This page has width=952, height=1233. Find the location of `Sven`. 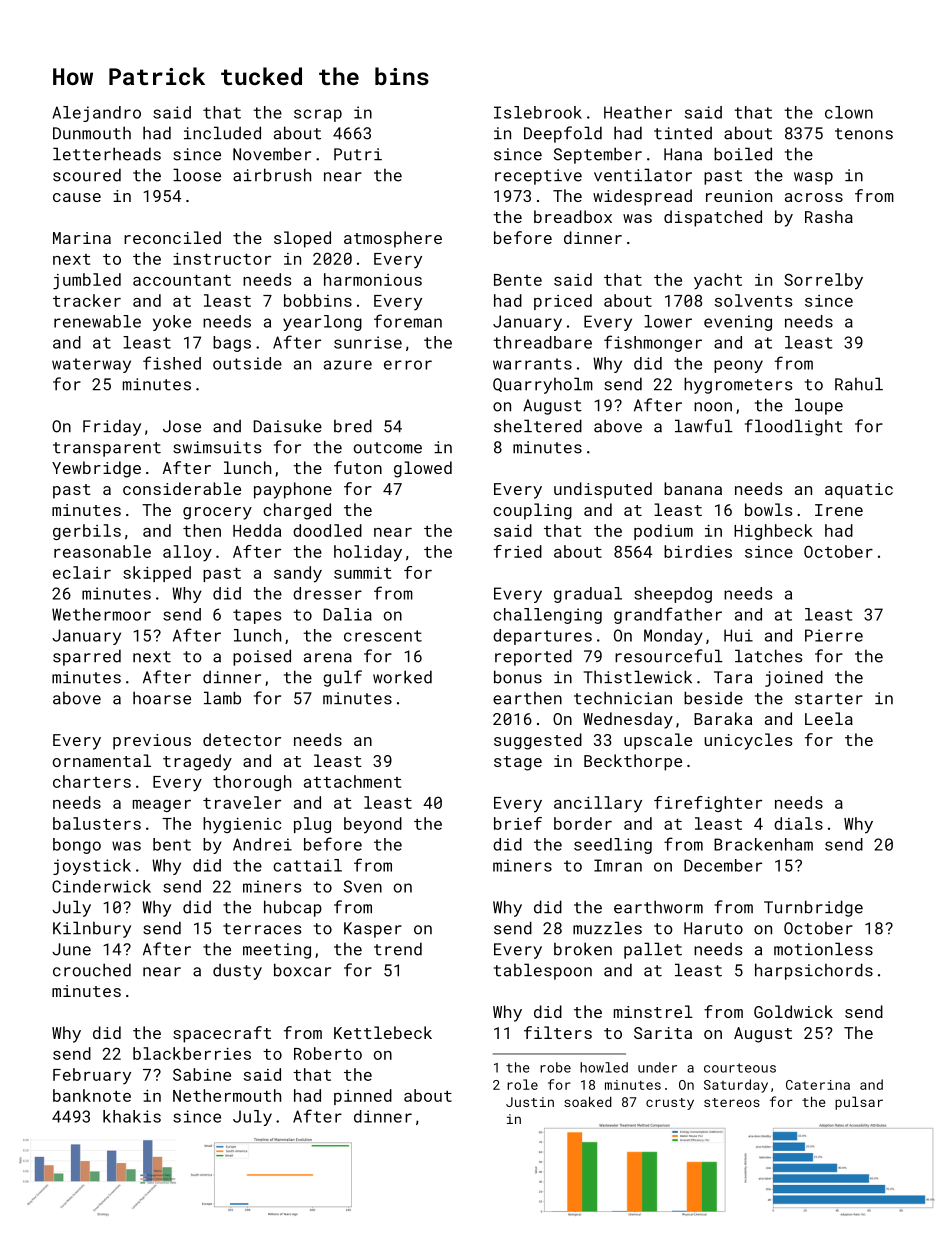

Sven is located at coordinates (363, 886).
